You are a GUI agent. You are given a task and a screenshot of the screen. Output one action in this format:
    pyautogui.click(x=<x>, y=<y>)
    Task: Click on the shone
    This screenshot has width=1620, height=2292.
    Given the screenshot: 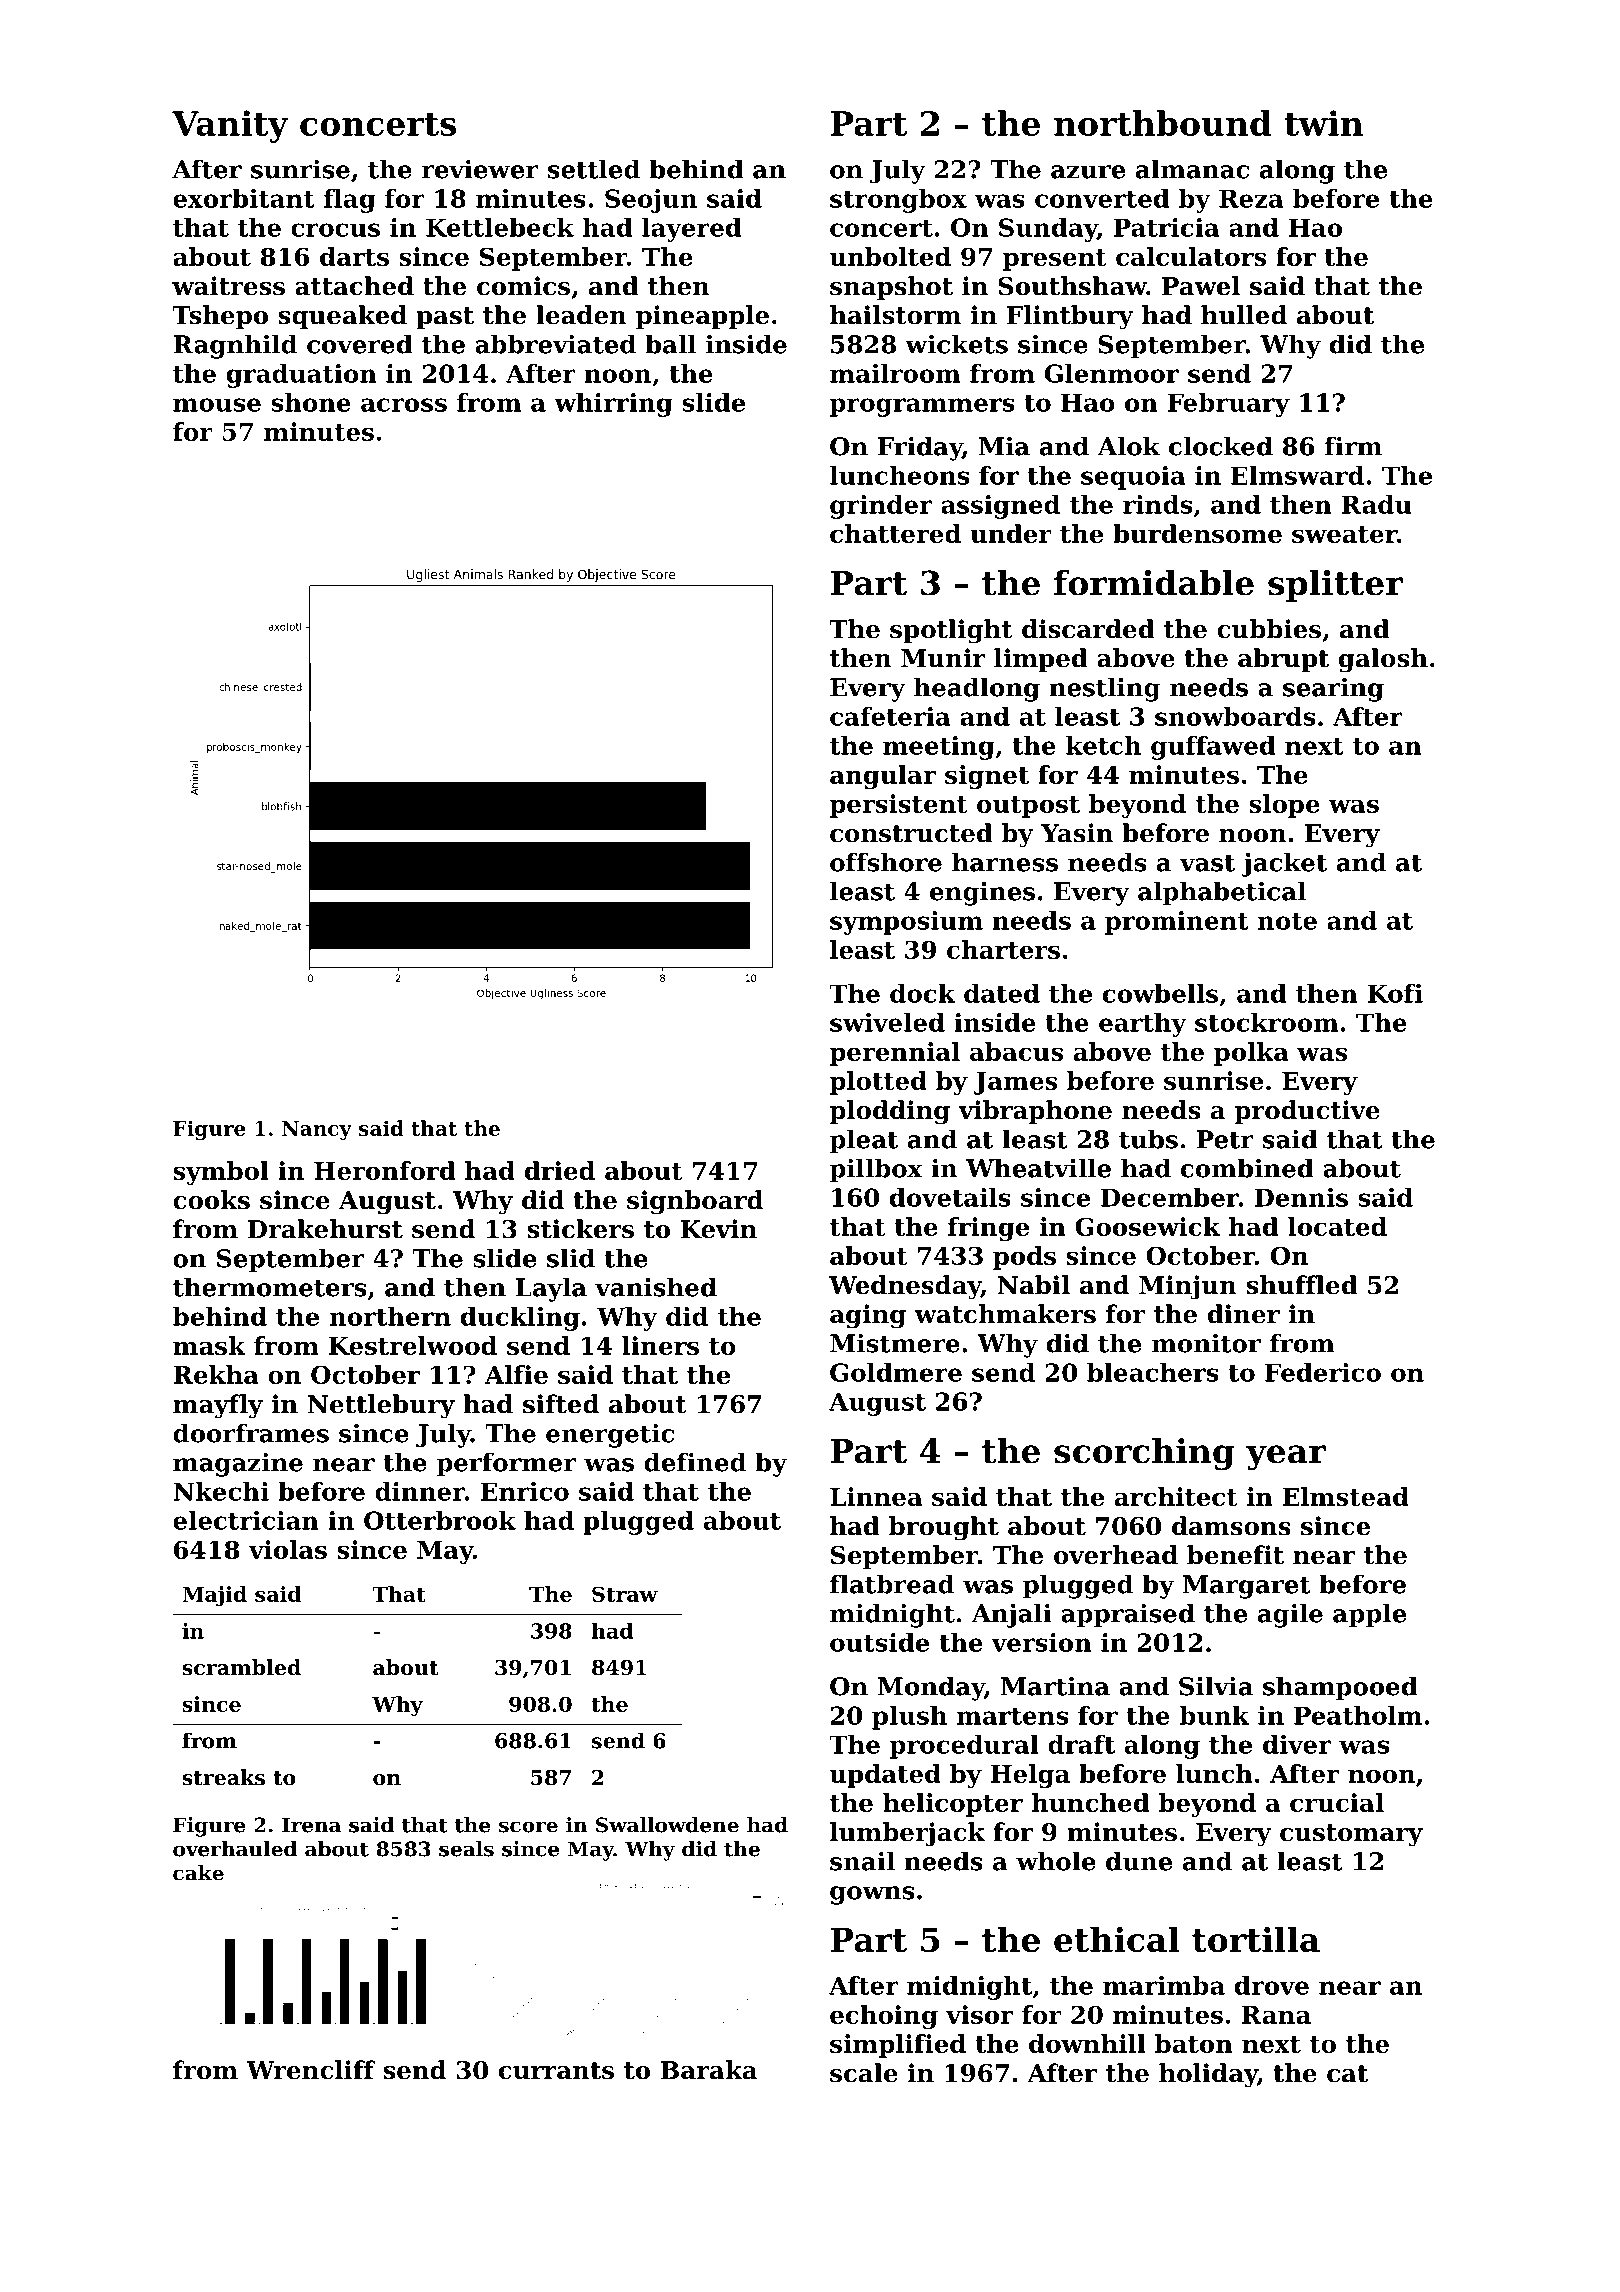 What is the action you would take?
    pyautogui.click(x=311, y=402)
